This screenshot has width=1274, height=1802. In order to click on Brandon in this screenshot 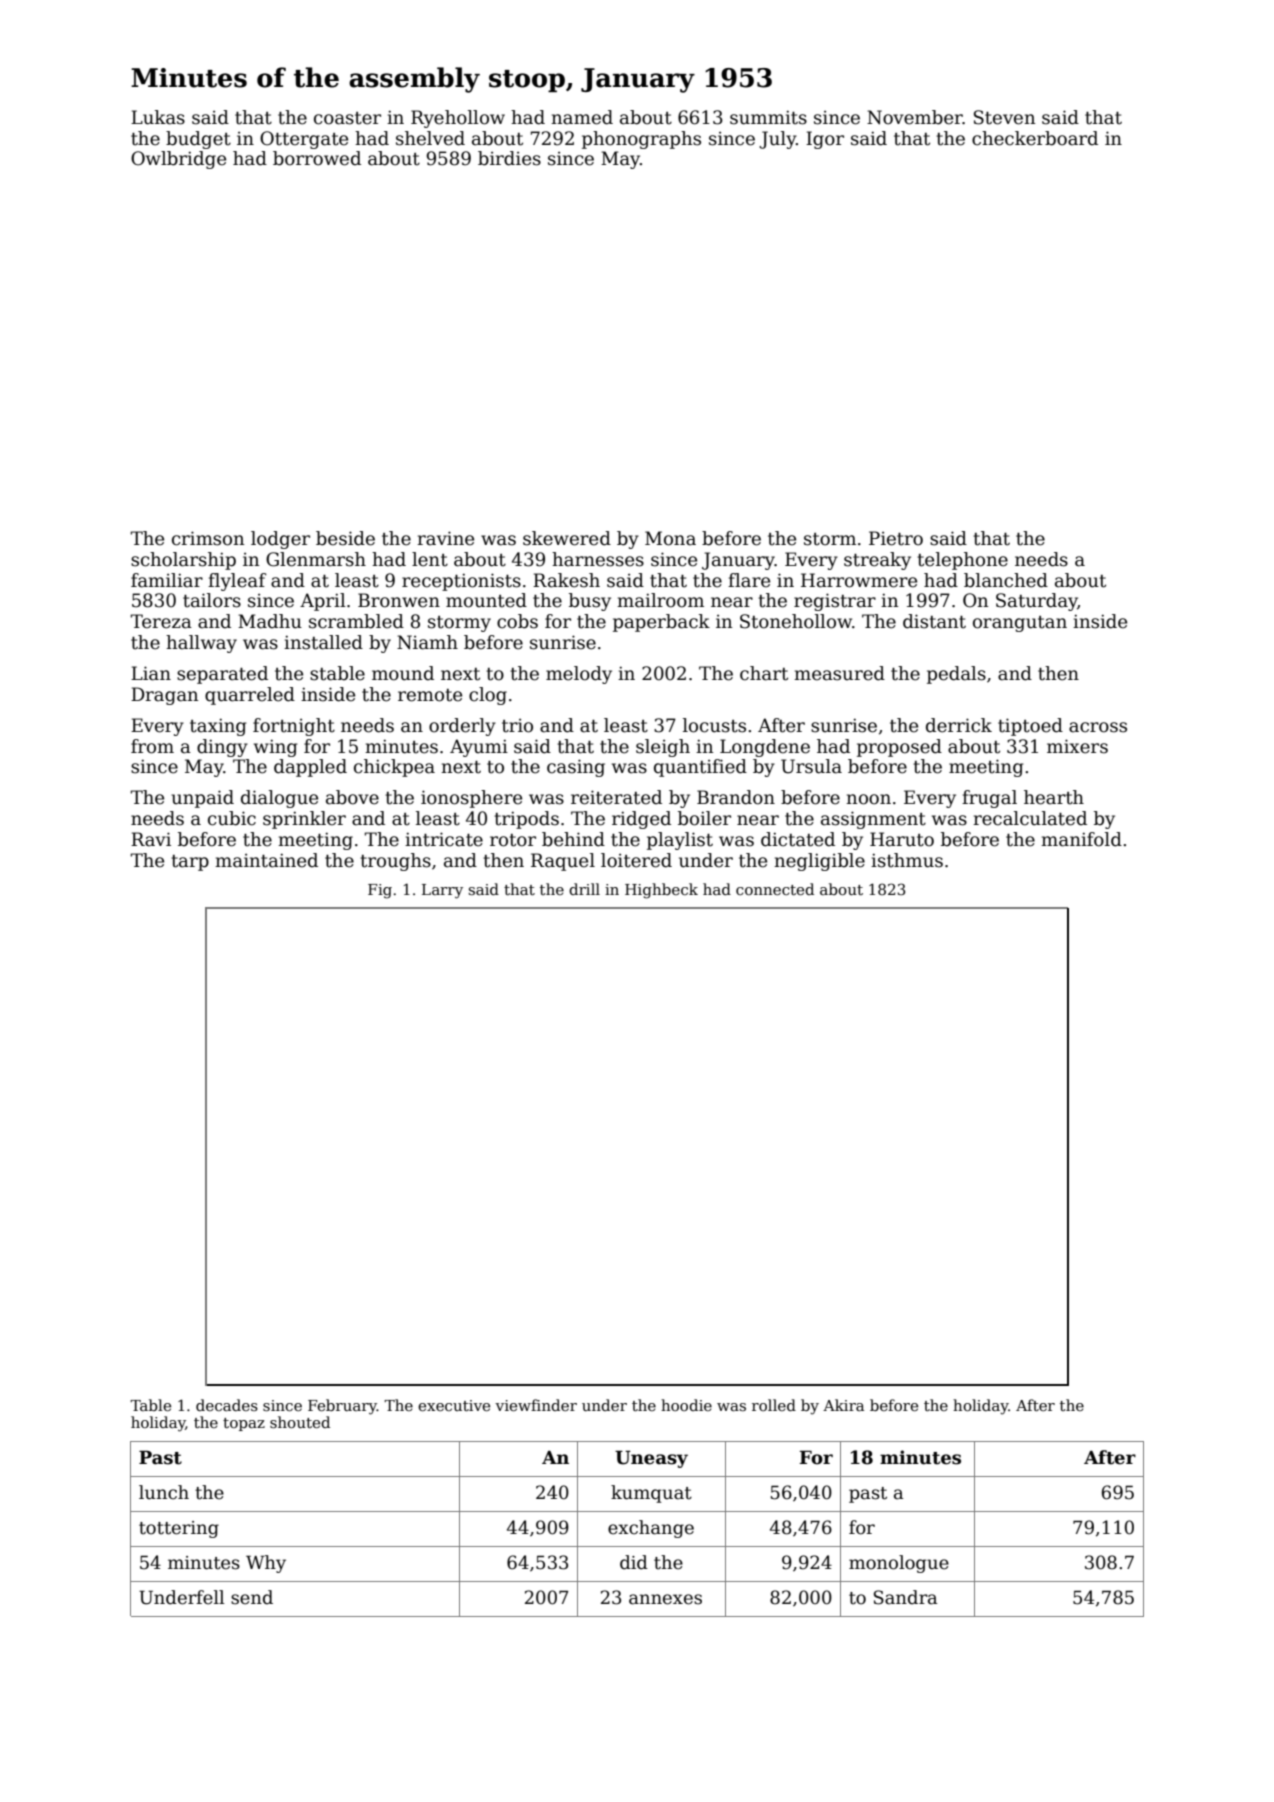, I will do `click(736, 797)`.
